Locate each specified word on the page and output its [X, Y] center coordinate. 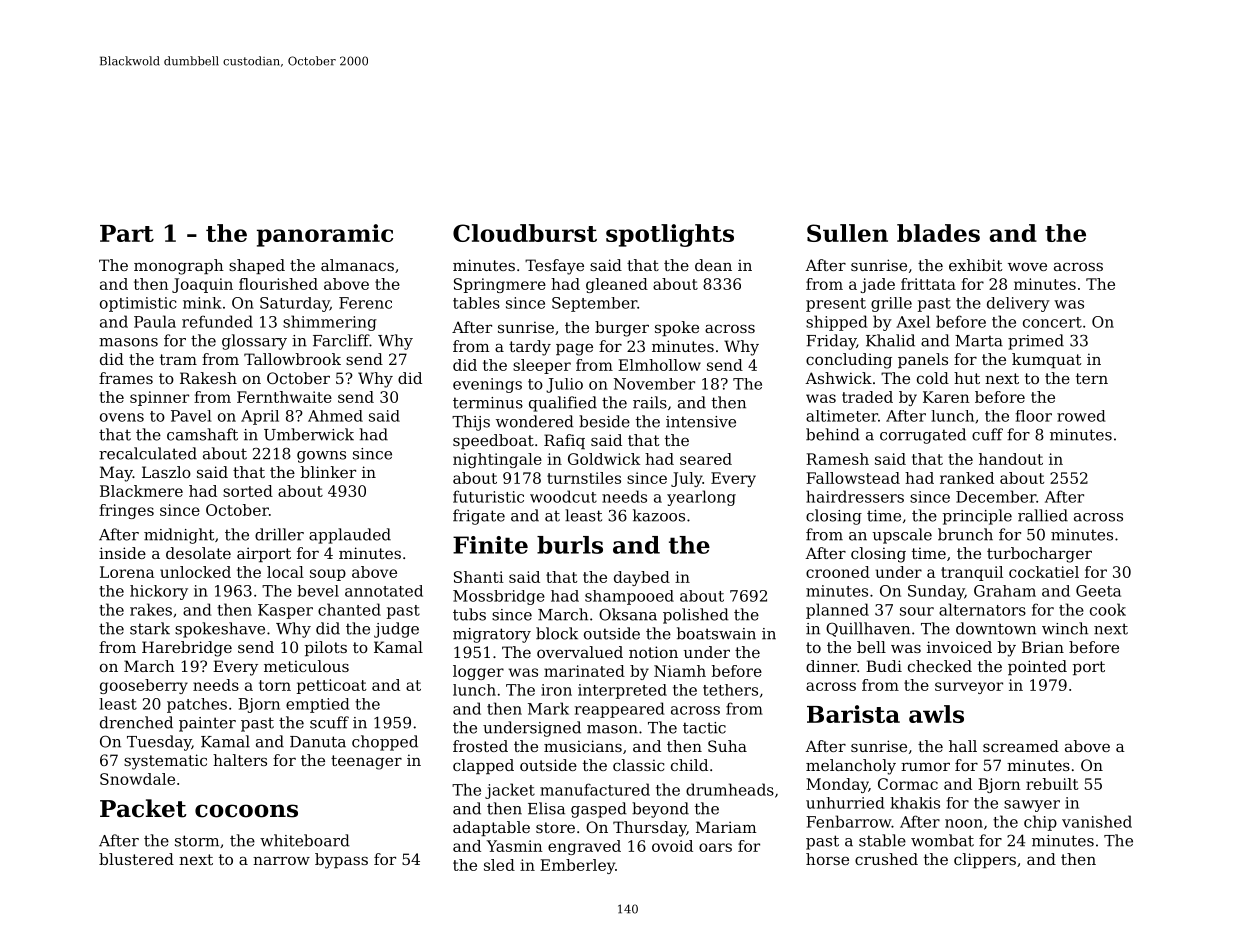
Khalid [890, 340]
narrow [281, 860]
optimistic [138, 304]
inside [122, 553]
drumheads [730, 789]
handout [1011, 459]
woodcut [563, 496]
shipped [837, 323]
